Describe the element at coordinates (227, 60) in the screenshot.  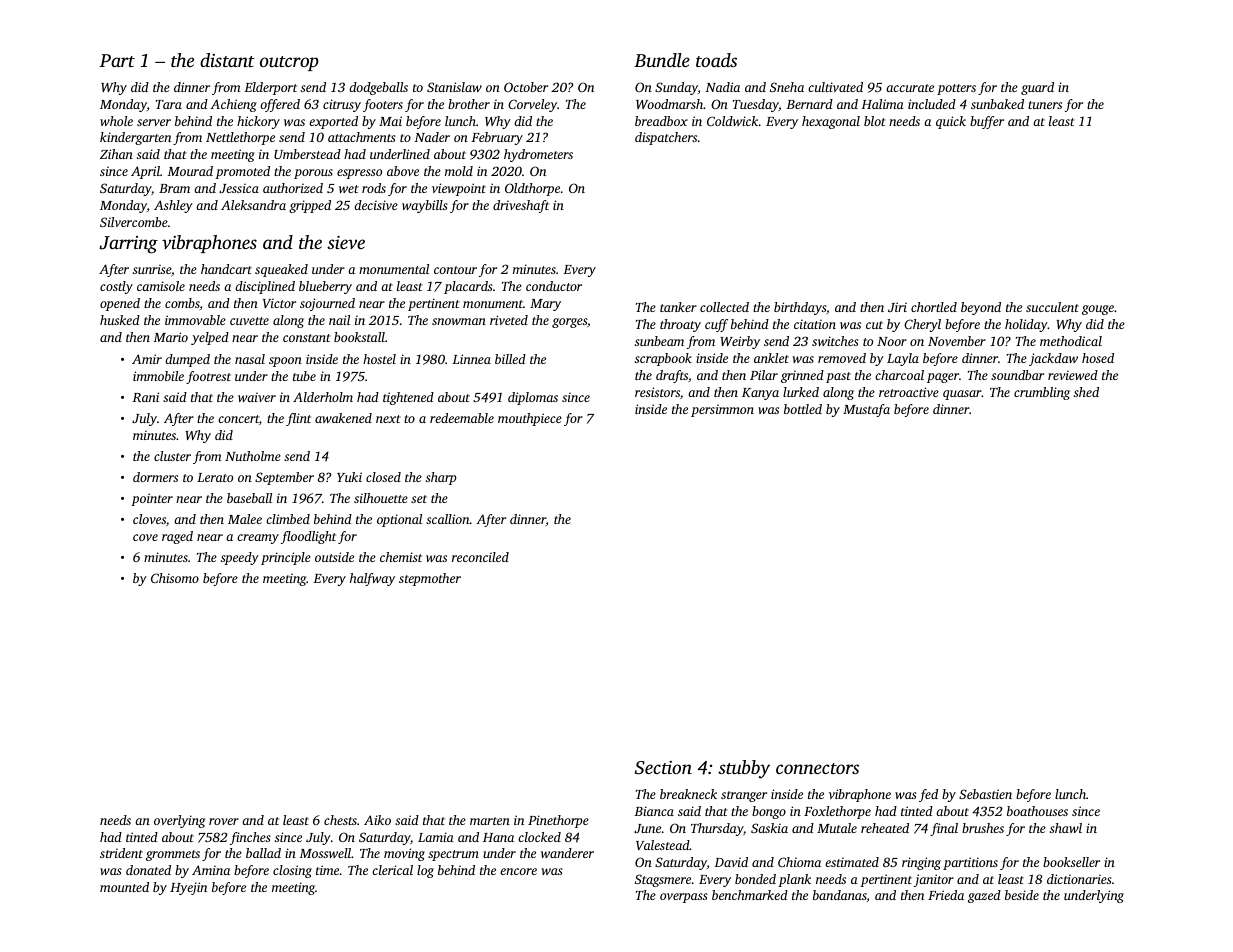
I see `distant` at that location.
